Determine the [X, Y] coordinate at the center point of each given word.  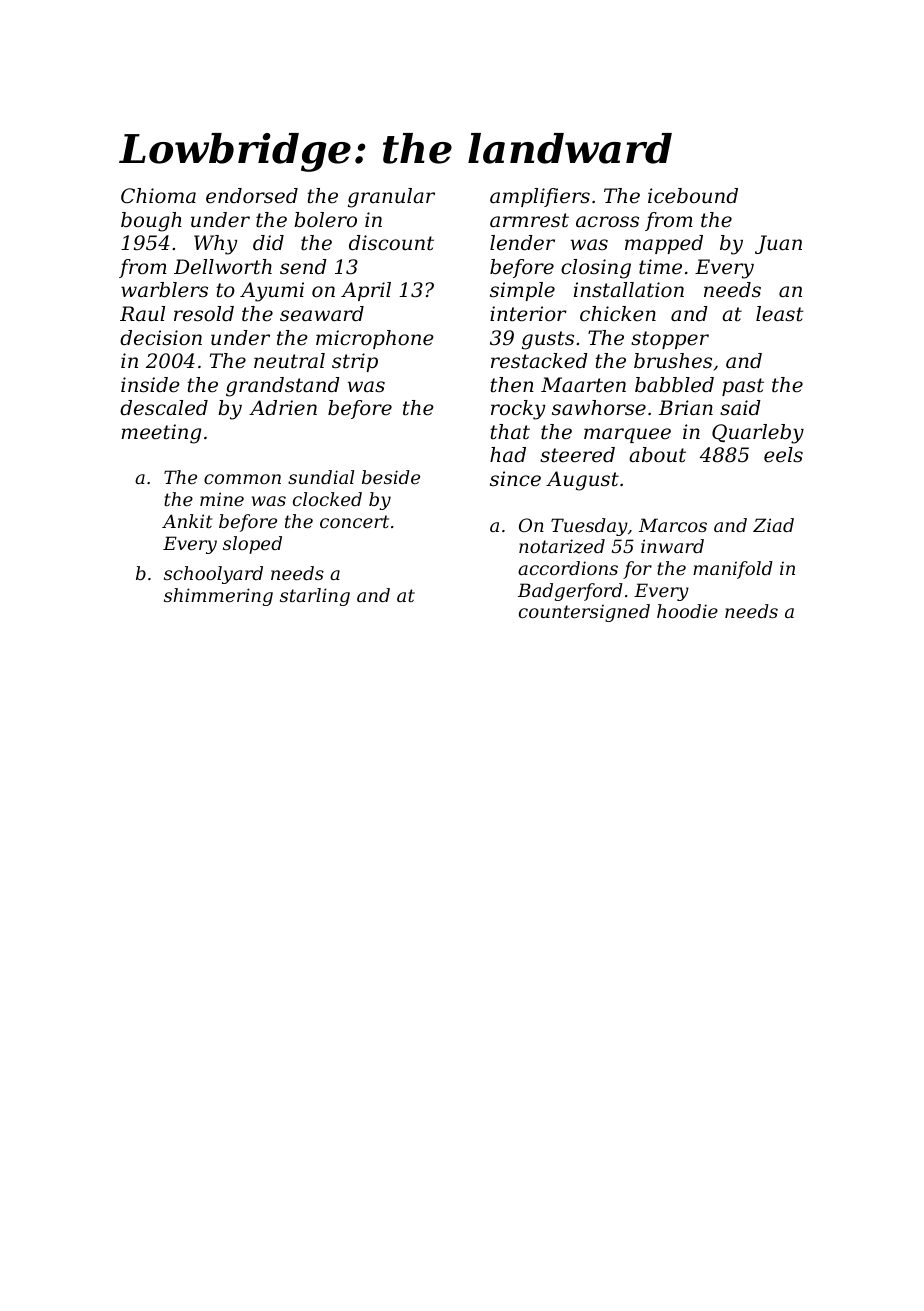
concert [354, 521]
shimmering [218, 597]
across [607, 222]
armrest [529, 220]
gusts [548, 340]
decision [161, 338]
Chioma [158, 196]
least [780, 314]
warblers [164, 290]
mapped [664, 244]
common [242, 479]
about [657, 455]
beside [391, 477]
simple [522, 291]
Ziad [773, 525]
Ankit [187, 521]
